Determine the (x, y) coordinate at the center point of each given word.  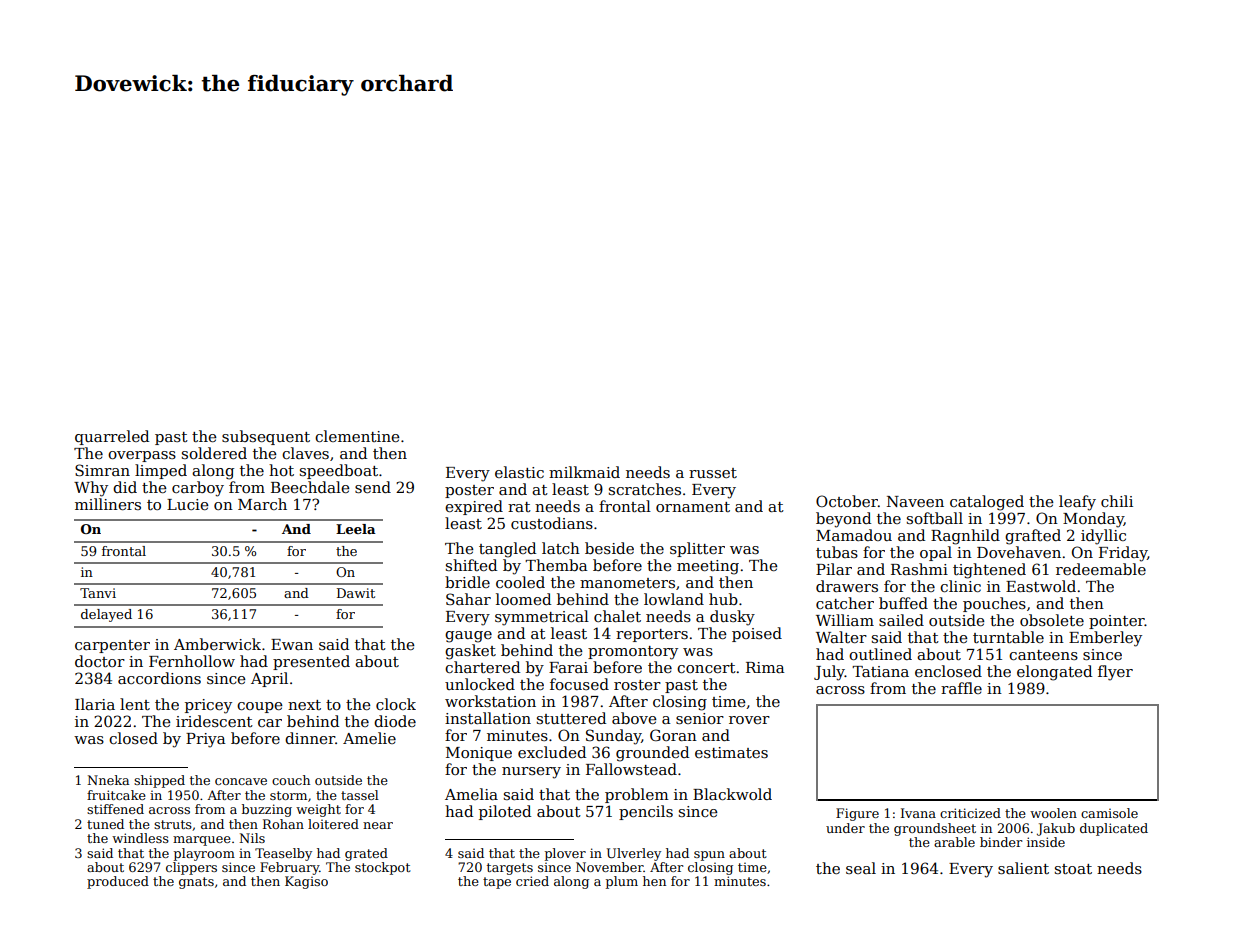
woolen (1053, 813)
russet (713, 473)
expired (474, 507)
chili (1117, 501)
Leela (356, 529)
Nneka (108, 780)
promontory (633, 653)
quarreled (112, 437)
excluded (552, 752)
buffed (903, 603)
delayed (106, 615)
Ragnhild (965, 537)
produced (118, 882)
